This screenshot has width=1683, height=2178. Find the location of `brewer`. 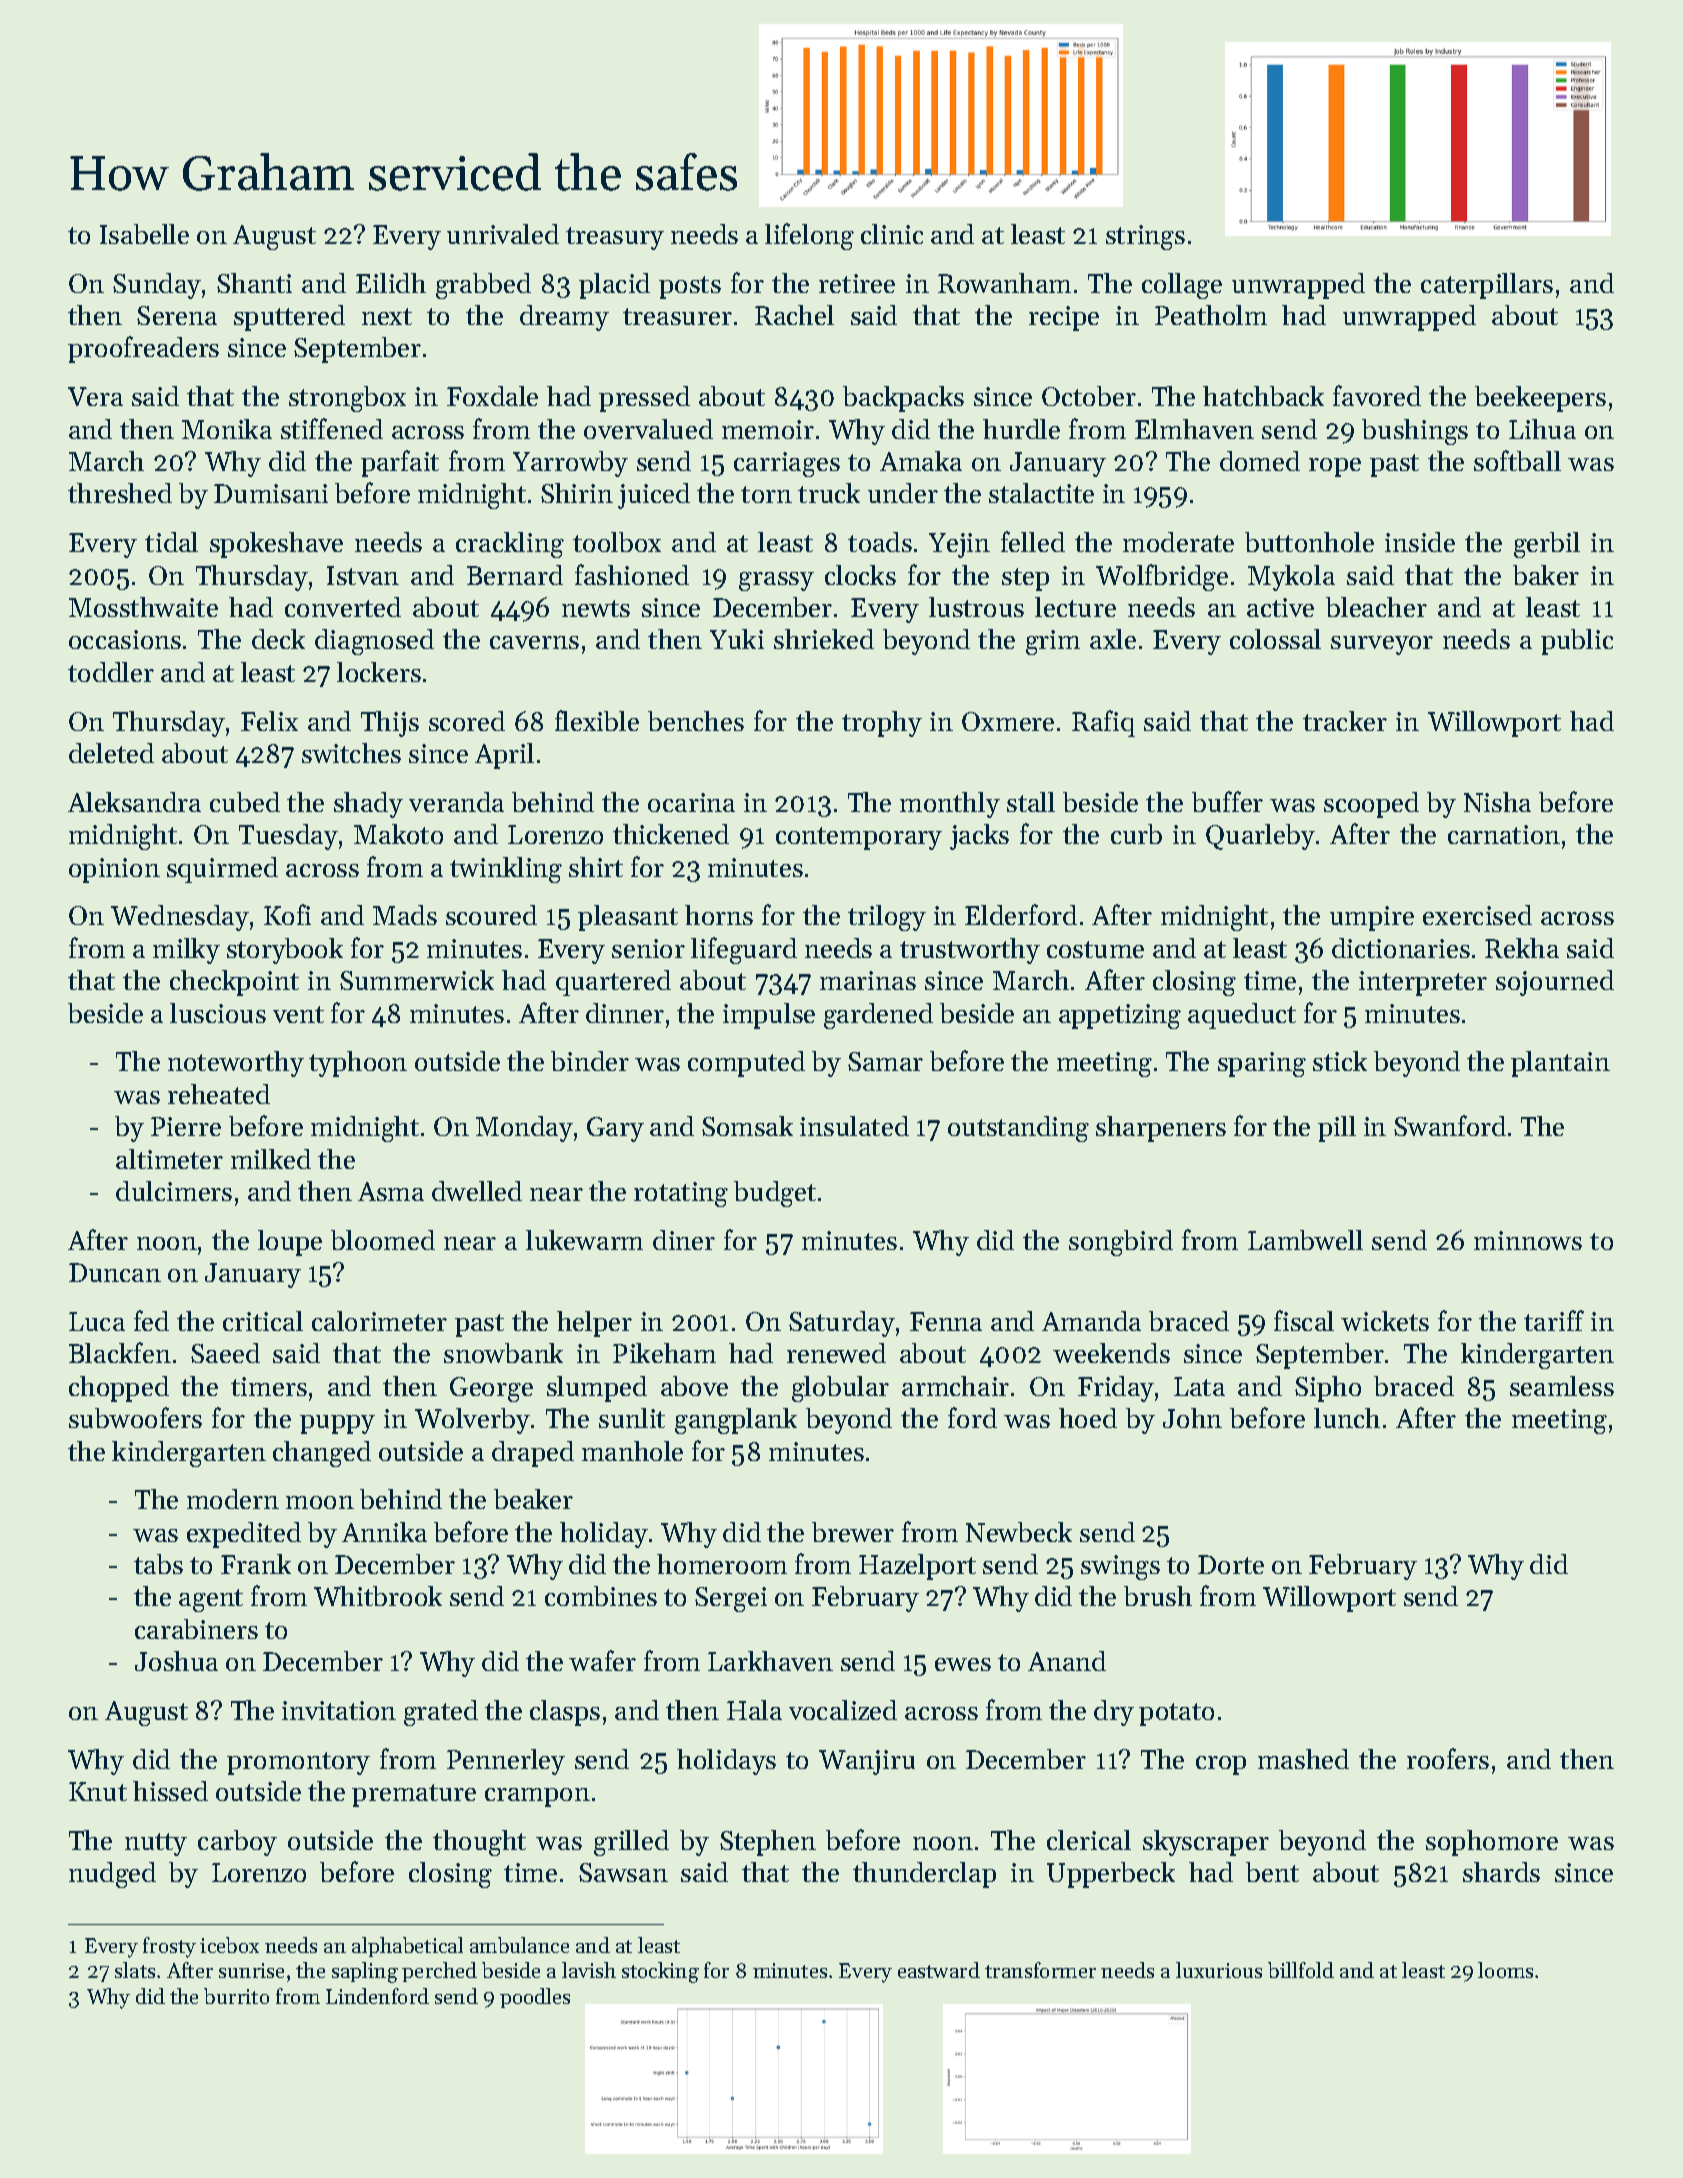

brewer is located at coordinates (853, 1532).
